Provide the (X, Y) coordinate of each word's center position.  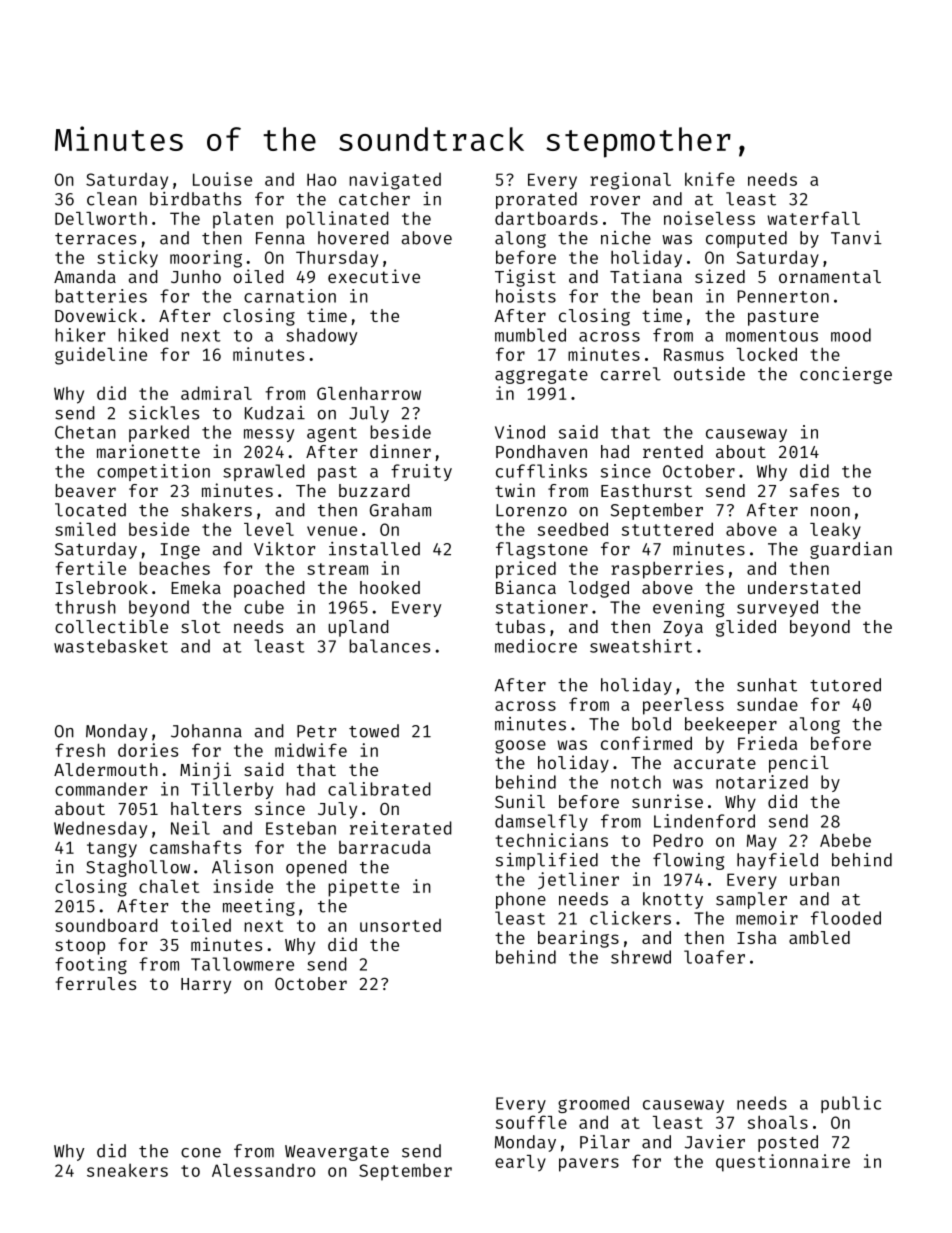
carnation (290, 296)
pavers (589, 1165)
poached (269, 589)
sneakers (127, 1170)
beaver (85, 490)
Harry (206, 986)
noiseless (709, 218)
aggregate (541, 376)
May (762, 842)
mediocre (536, 646)
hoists (526, 296)
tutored (845, 685)
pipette (363, 888)
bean (672, 296)
